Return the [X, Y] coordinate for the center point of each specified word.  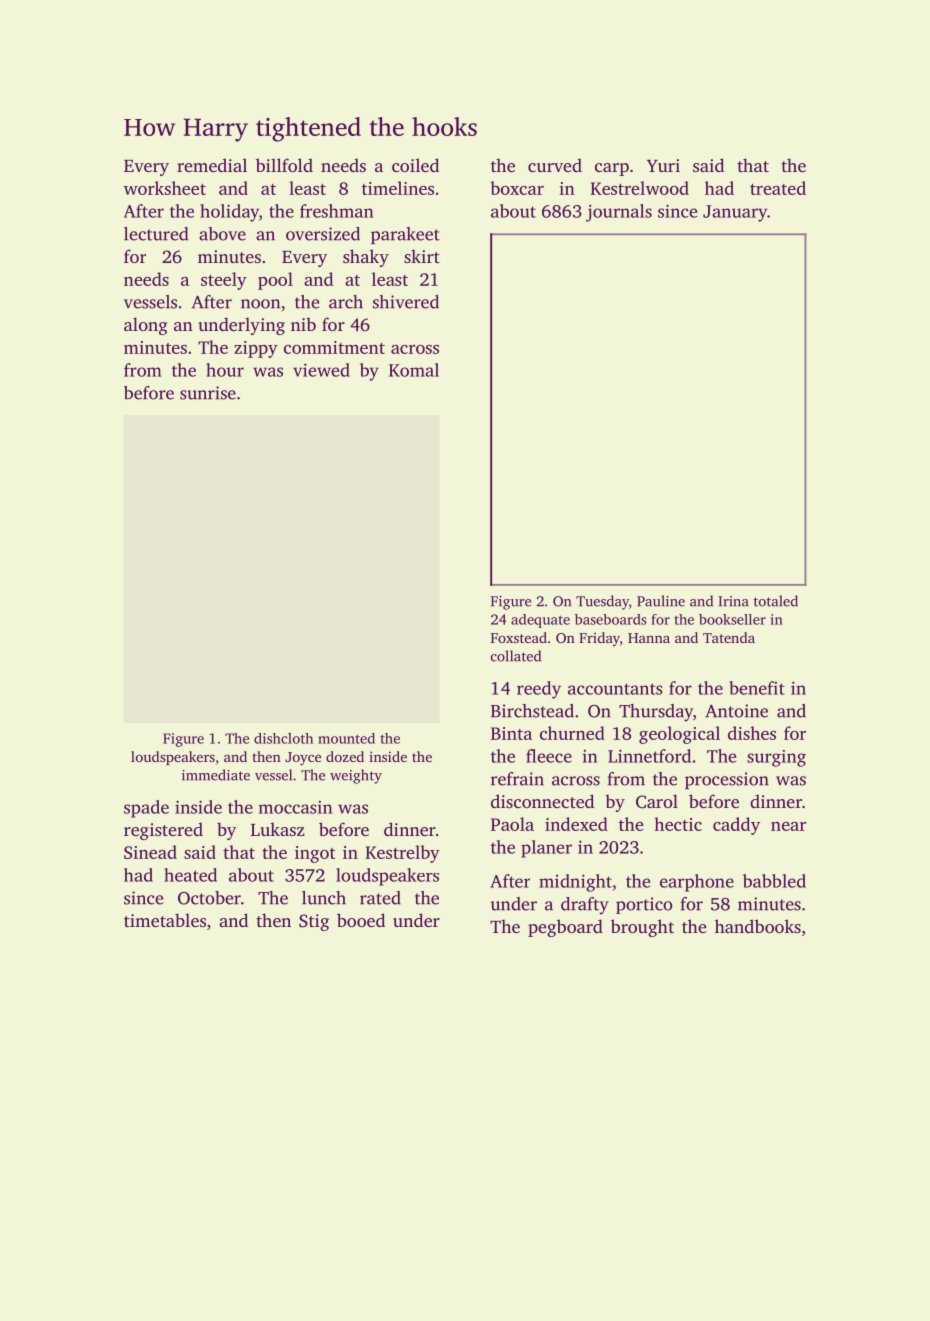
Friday [599, 639]
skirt [422, 256]
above [222, 234]
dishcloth [283, 738]
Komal [414, 370]
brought [642, 928]
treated [778, 188]
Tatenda [729, 637]
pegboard [565, 928]
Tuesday [602, 602]
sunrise [208, 393]
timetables [165, 920]
